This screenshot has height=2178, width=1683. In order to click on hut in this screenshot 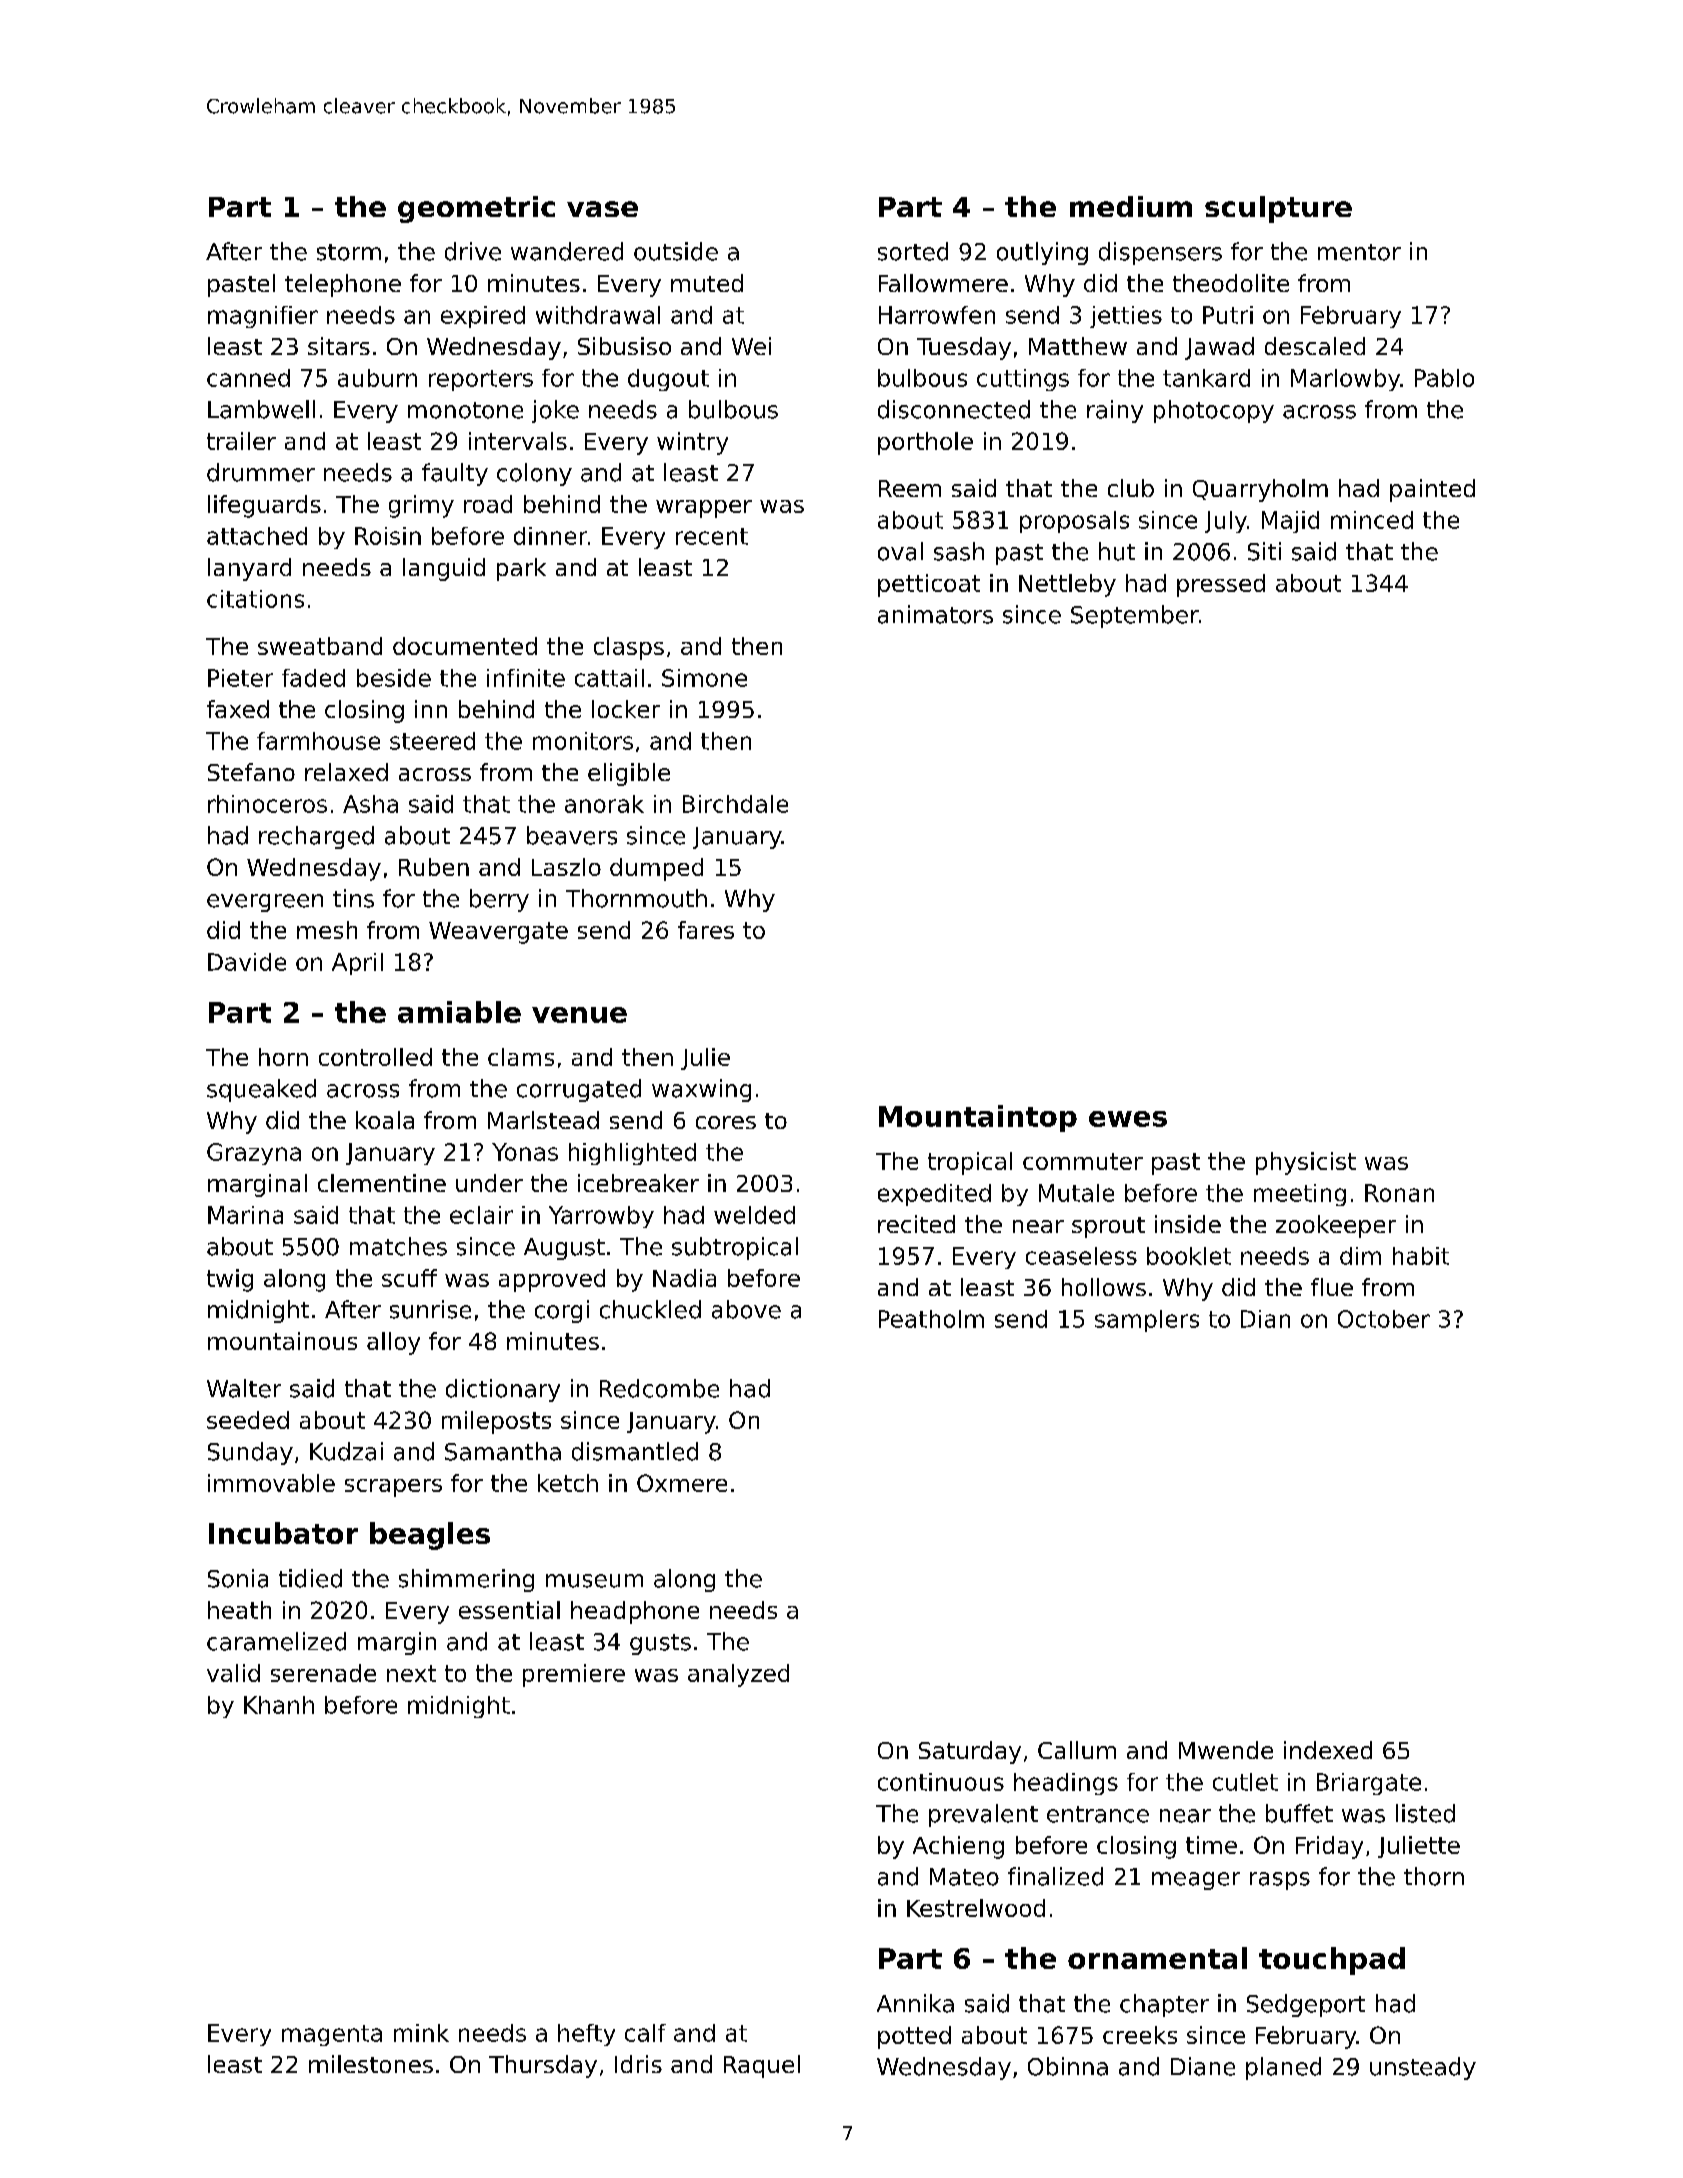, I will do `click(1117, 551)`.
